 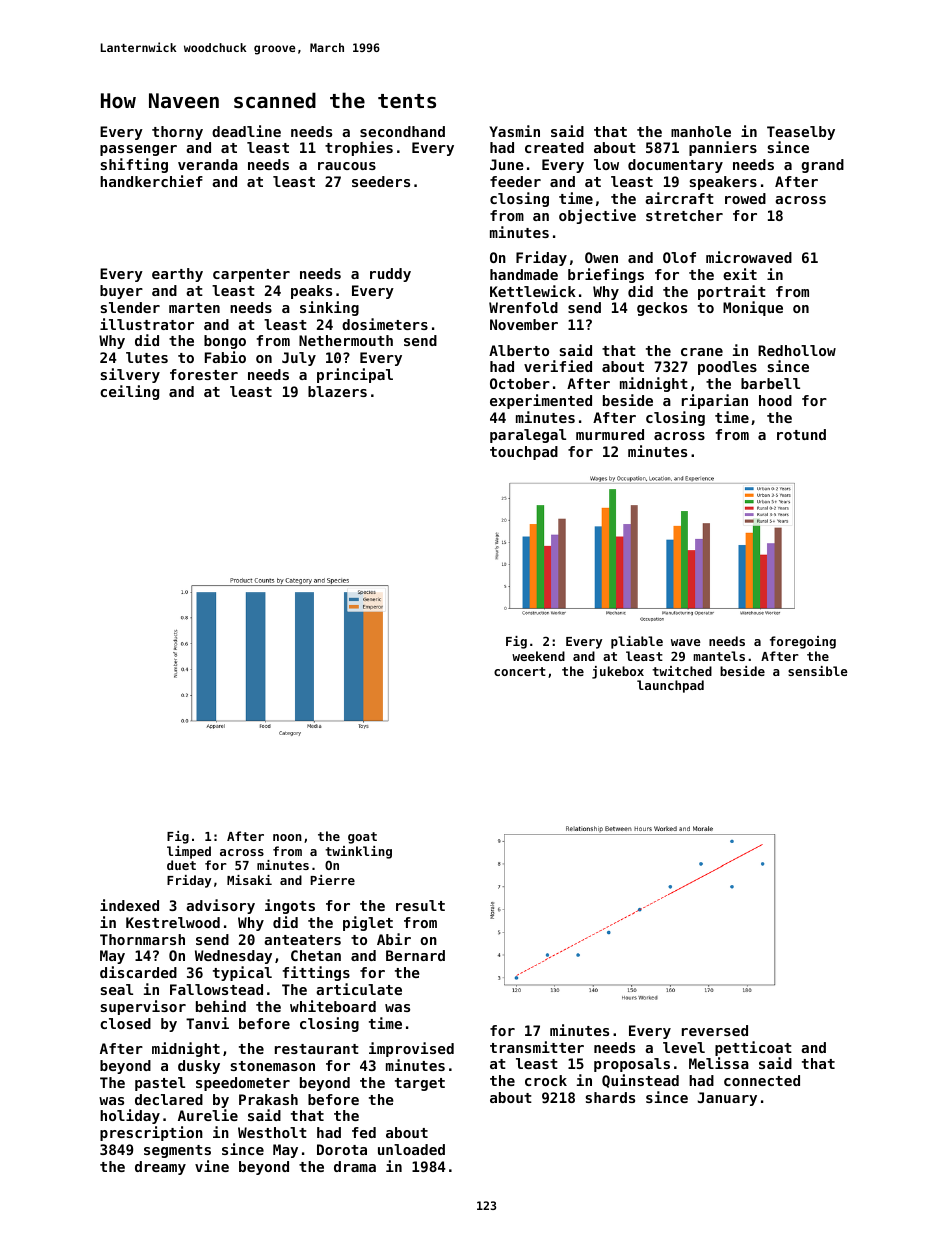 I want to click on thorny, so click(x=177, y=133).
